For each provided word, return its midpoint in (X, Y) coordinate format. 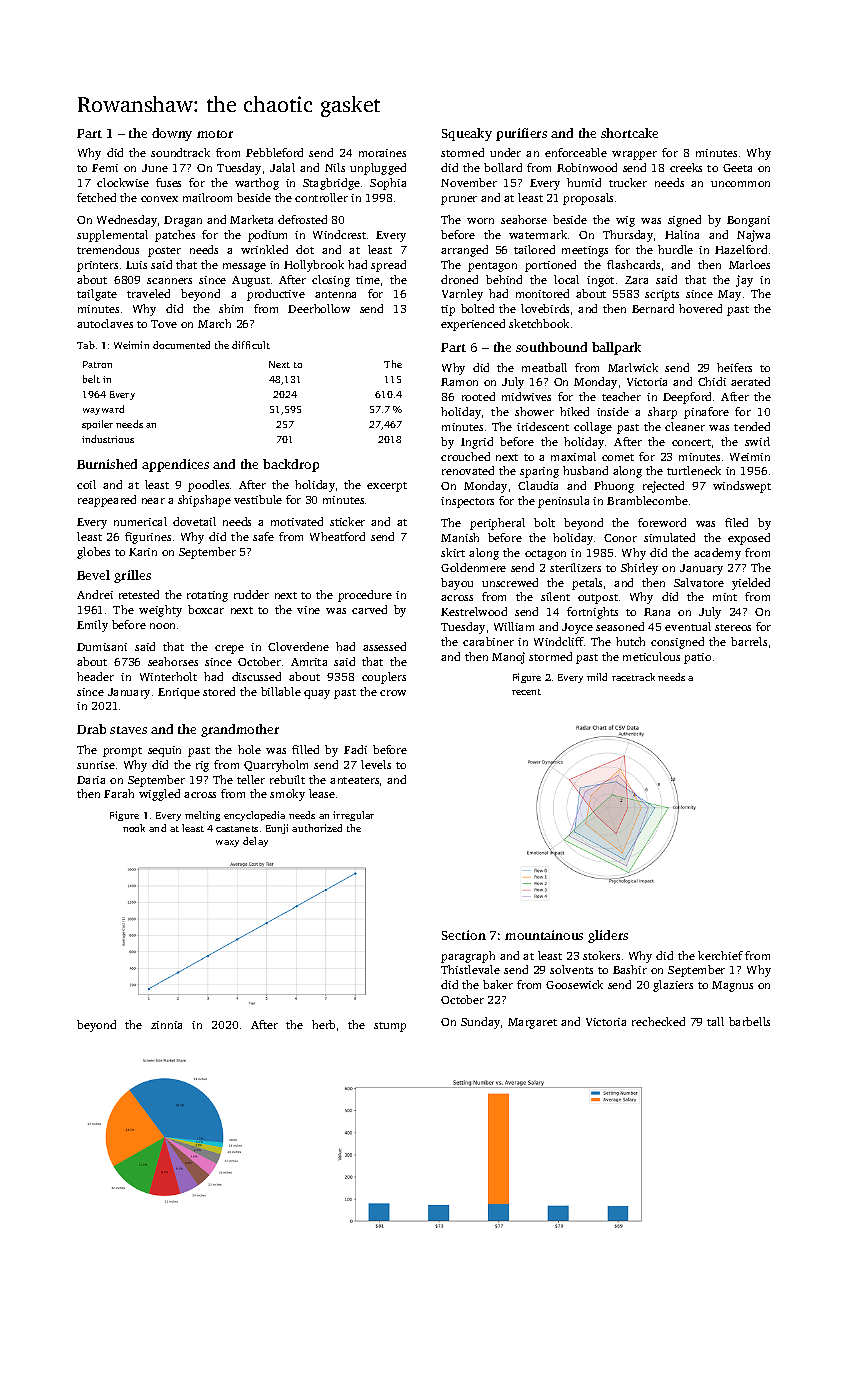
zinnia (166, 1025)
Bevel (93, 575)
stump (390, 1027)
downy (172, 134)
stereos (733, 627)
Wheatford (337, 536)
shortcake (629, 133)
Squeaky (467, 134)
